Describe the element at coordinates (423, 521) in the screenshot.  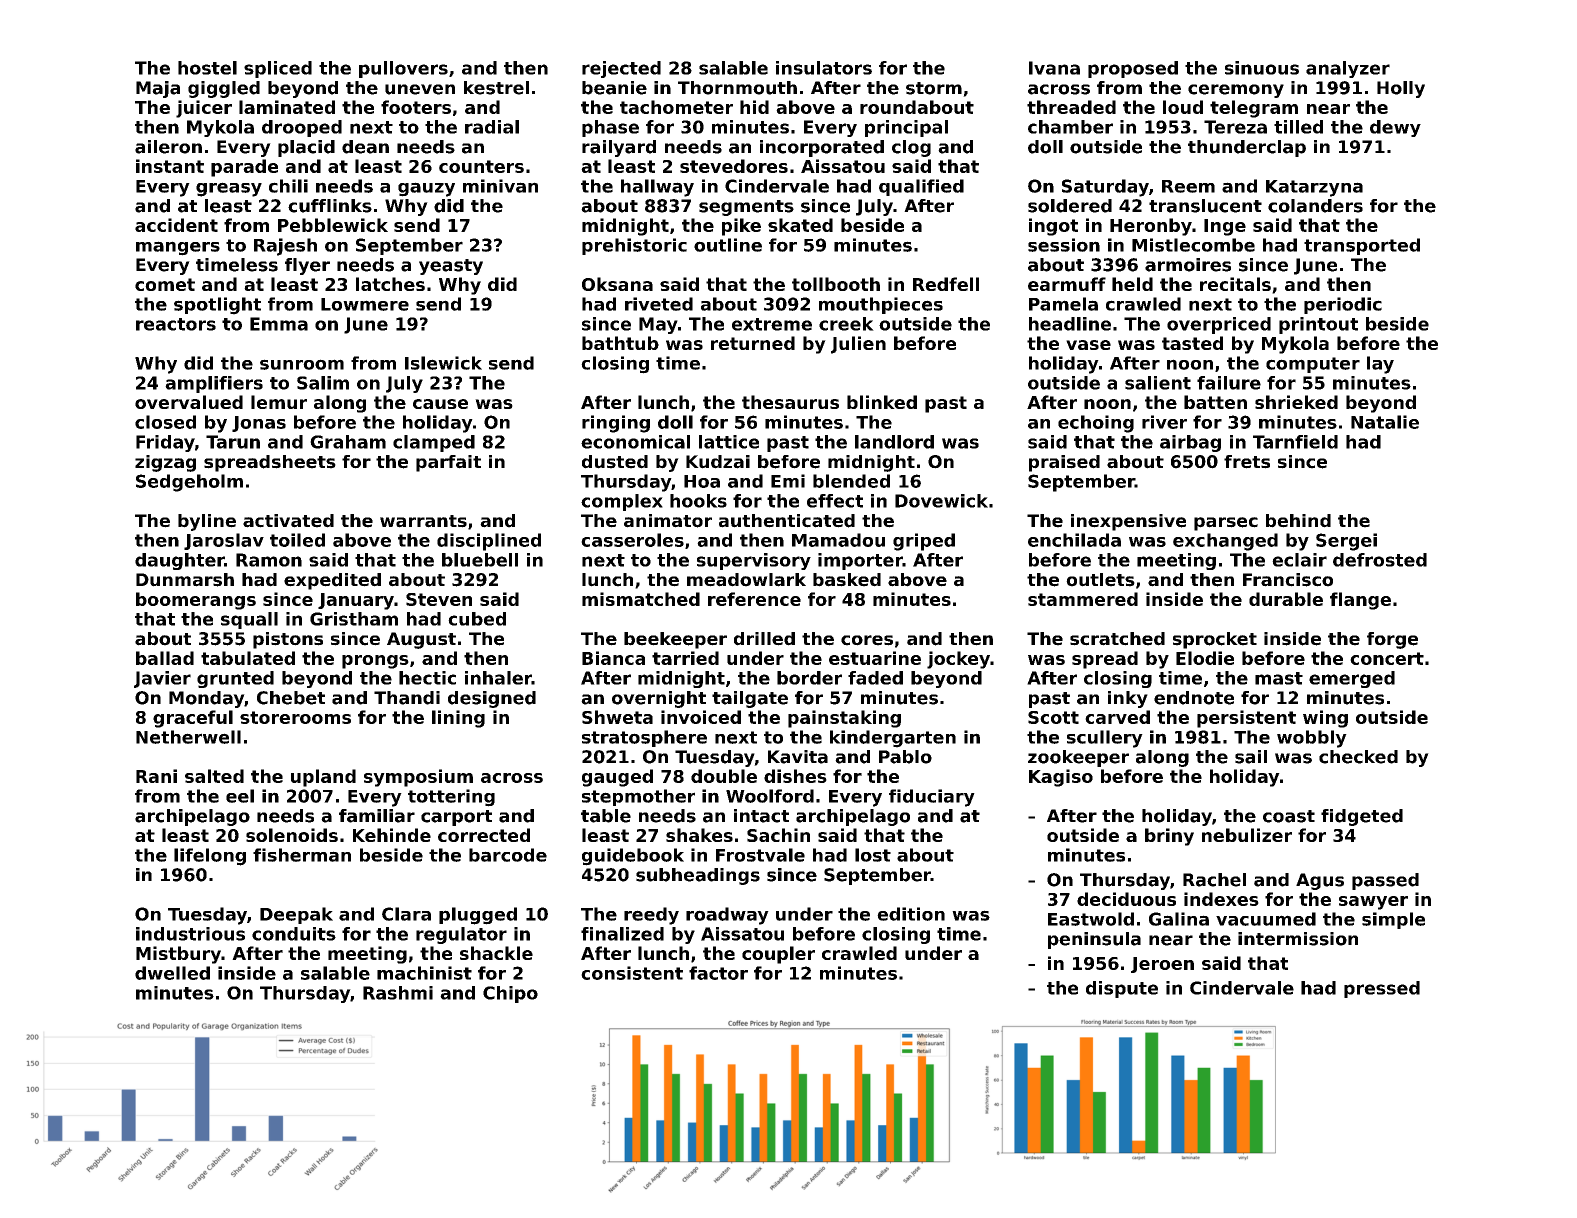
I see `warrants` at that location.
